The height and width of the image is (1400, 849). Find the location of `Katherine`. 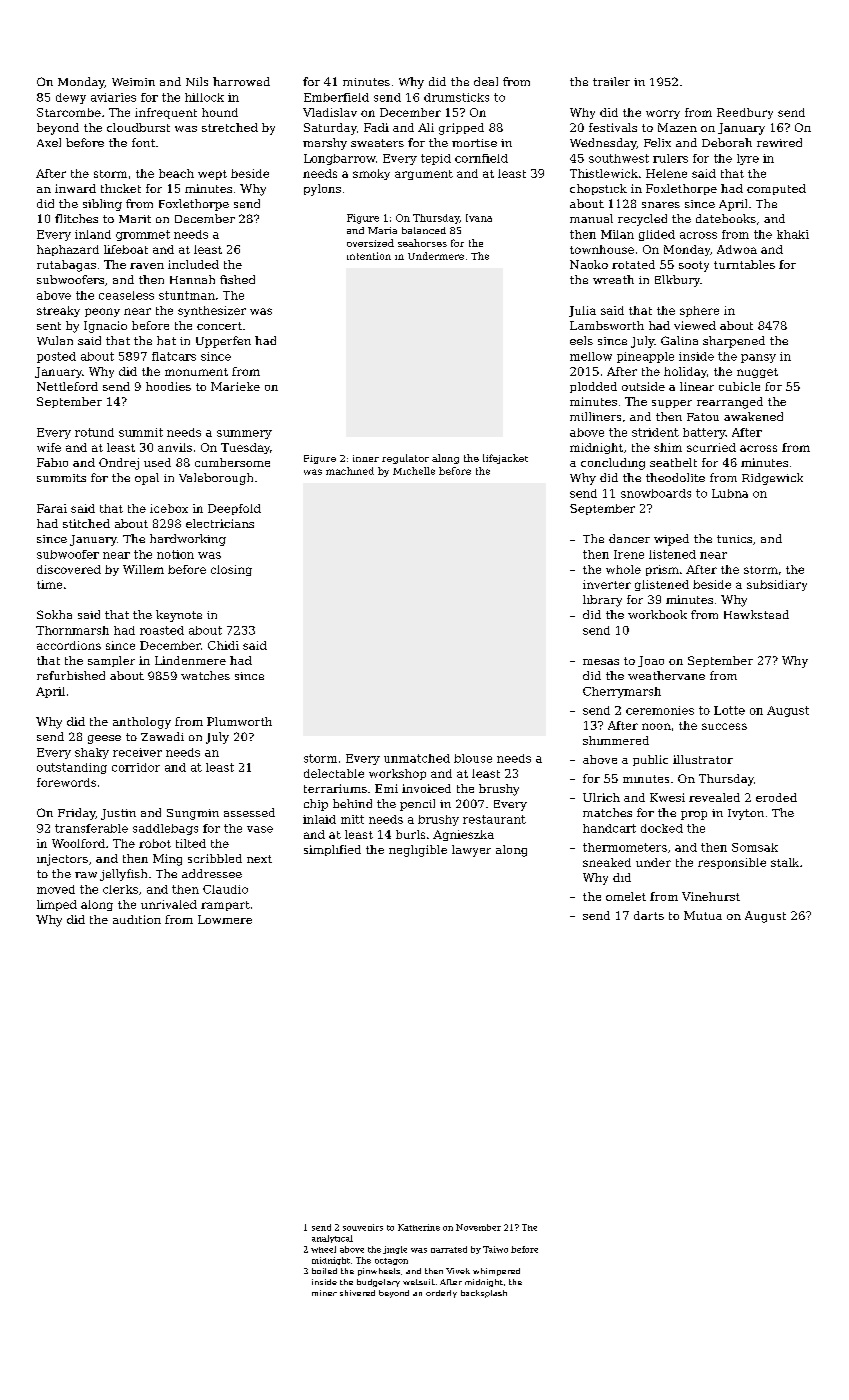

Katherine is located at coordinates (419, 1227).
